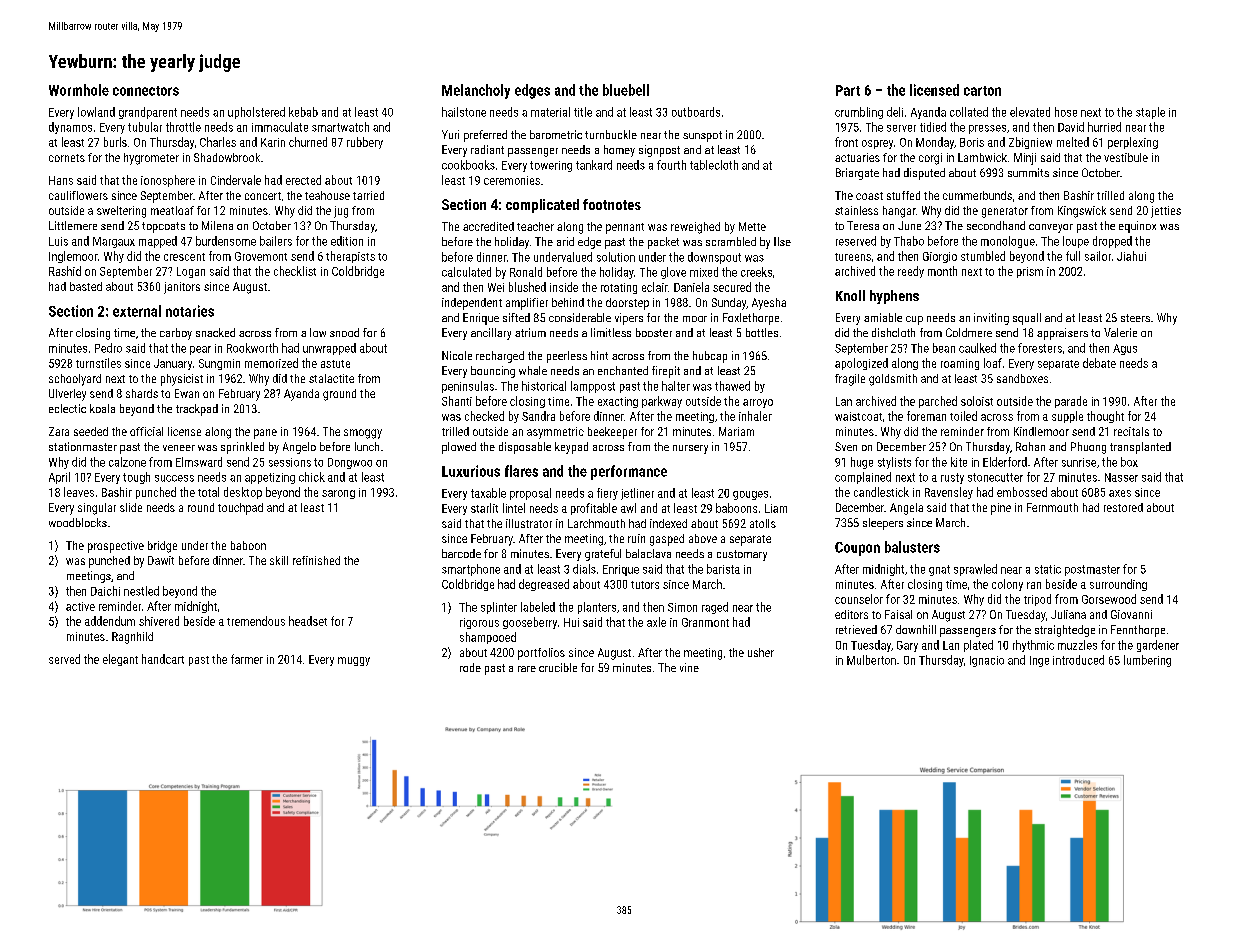 The height and width of the image is (952, 1233). Describe the element at coordinates (930, 159) in the image. I see `corgi` at that location.
